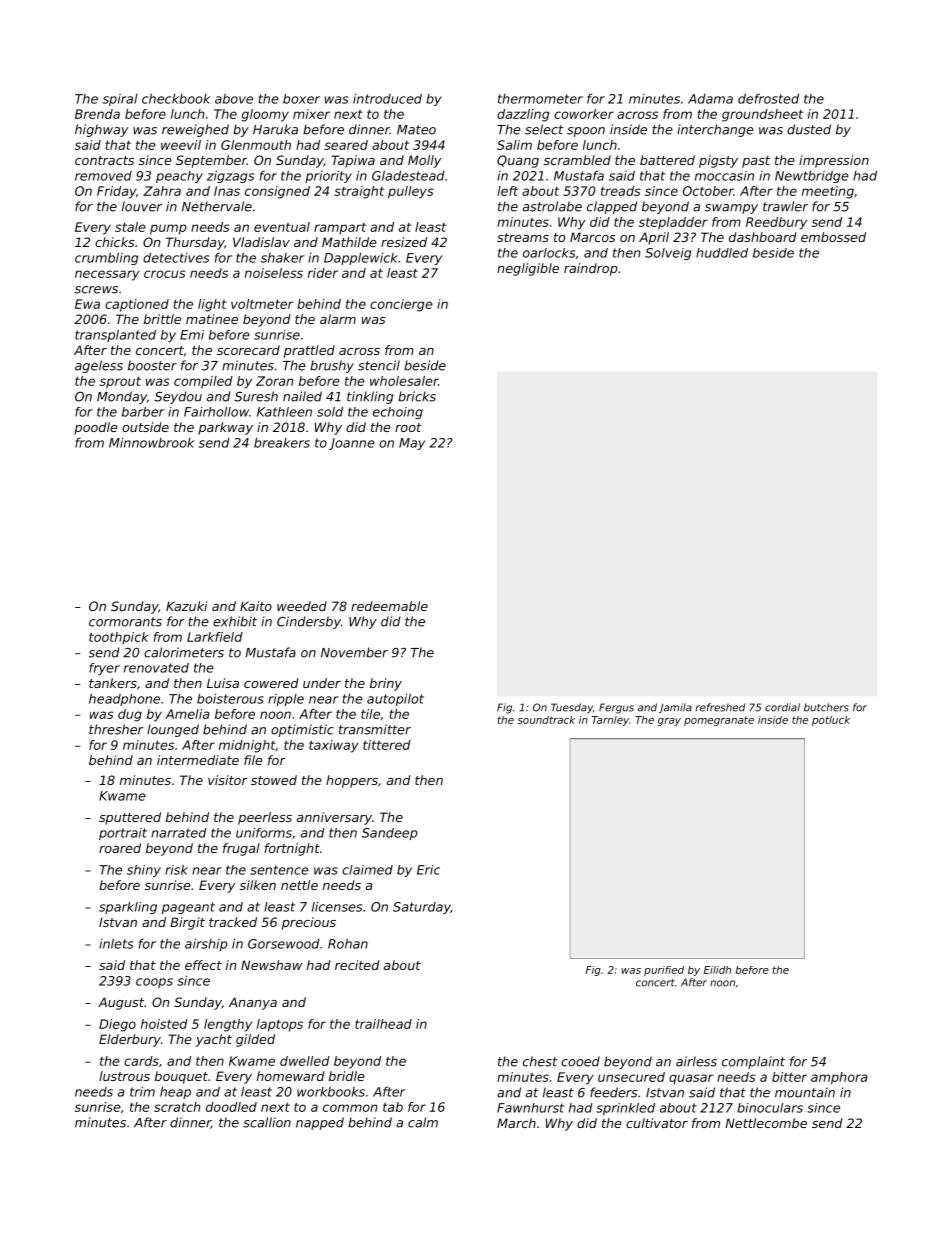 The height and width of the image is (1233, 952). What do you see at coordinates (719, 721) in the image?
I see `pomegranate` at bounding box center [719, 721].
